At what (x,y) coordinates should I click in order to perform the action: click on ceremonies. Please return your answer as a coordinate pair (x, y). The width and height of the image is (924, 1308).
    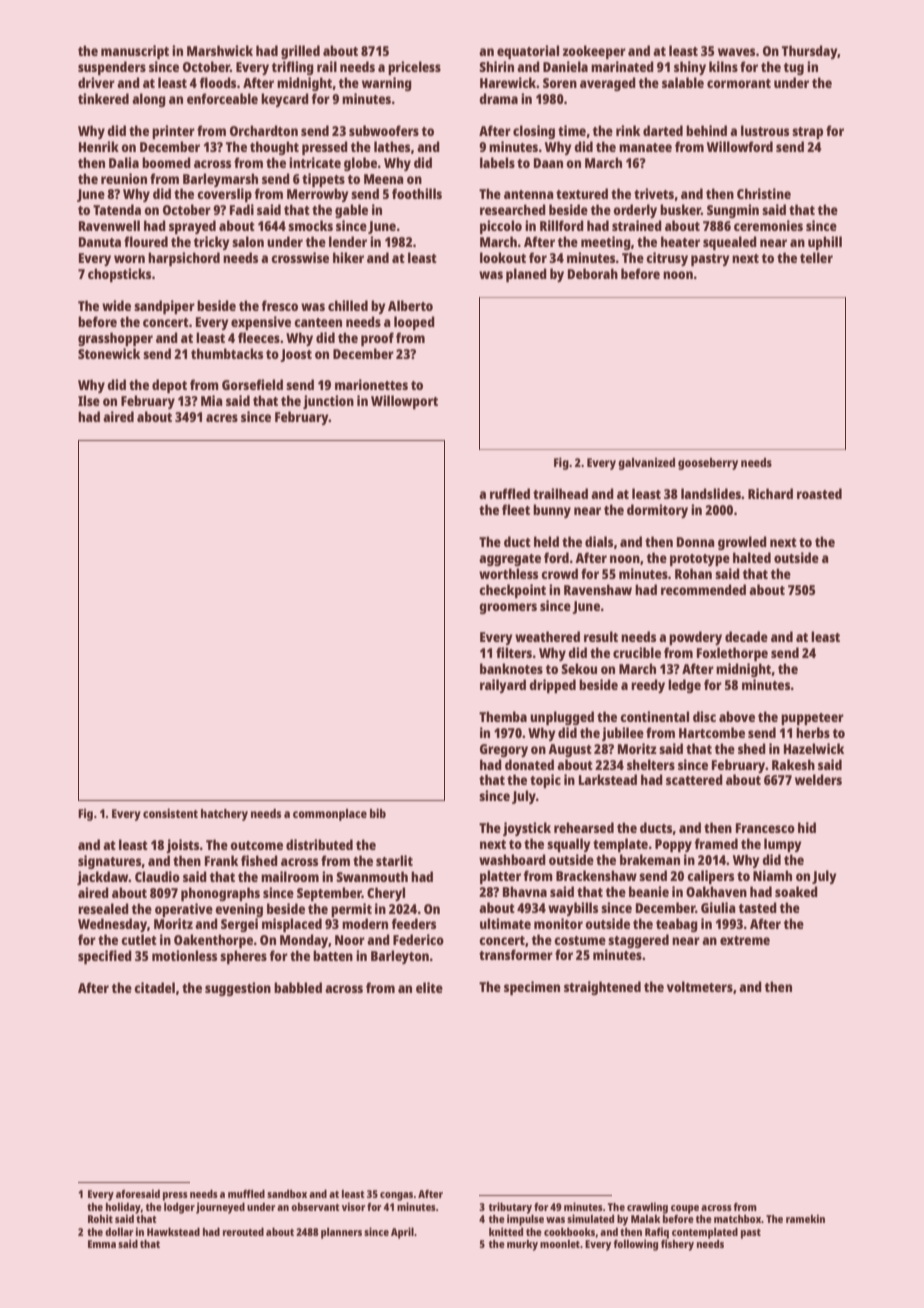
    Looking at the image, I should click on (768, 225).
